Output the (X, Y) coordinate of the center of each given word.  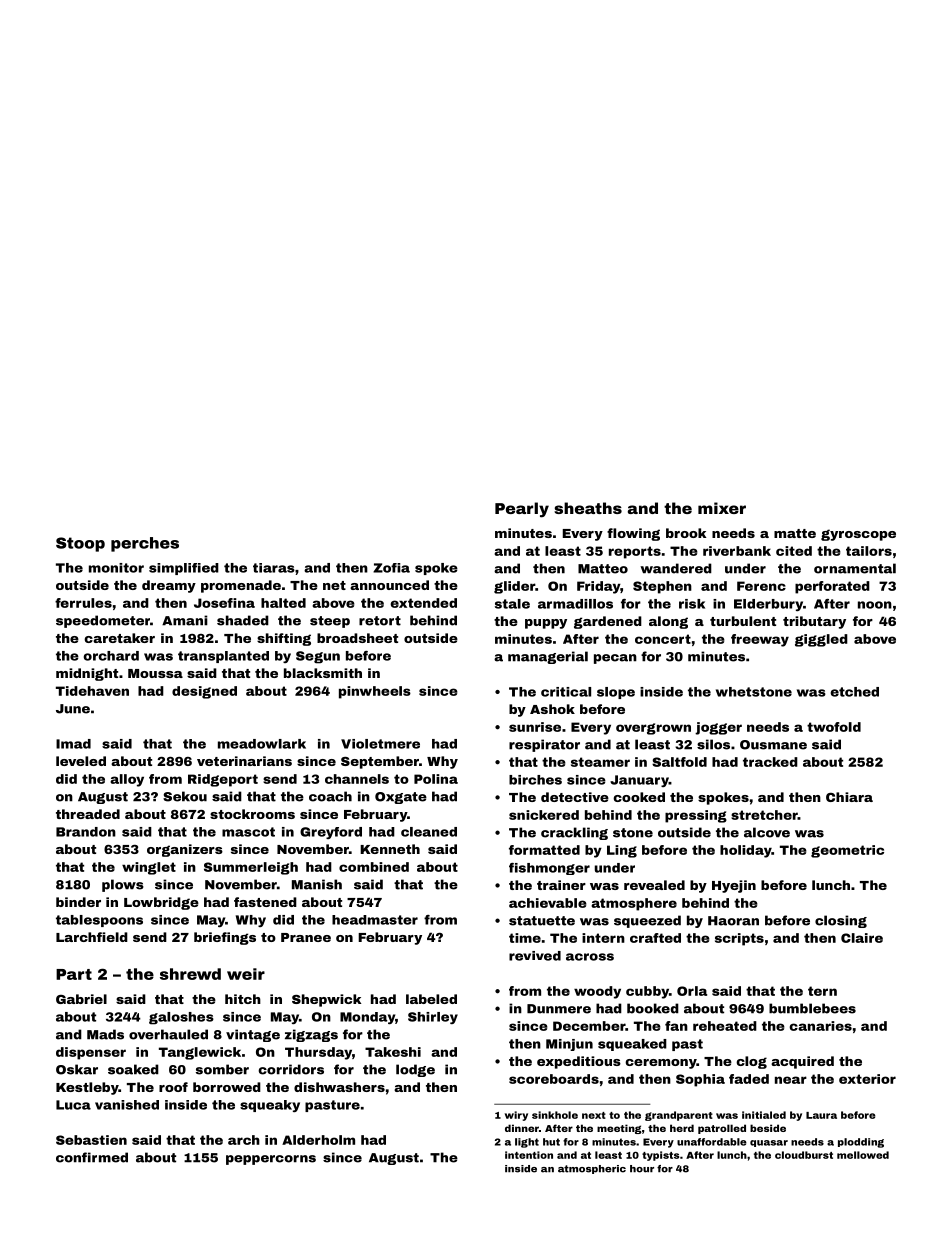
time (525, 938)
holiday (746, 851)
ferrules (83, 603)
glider (514, 587)
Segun (318, 657)
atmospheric (592, 1169)
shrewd (190, 974)
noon (875, 605)
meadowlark (262, 744)
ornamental (855, 568)
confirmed (92, 1157)
